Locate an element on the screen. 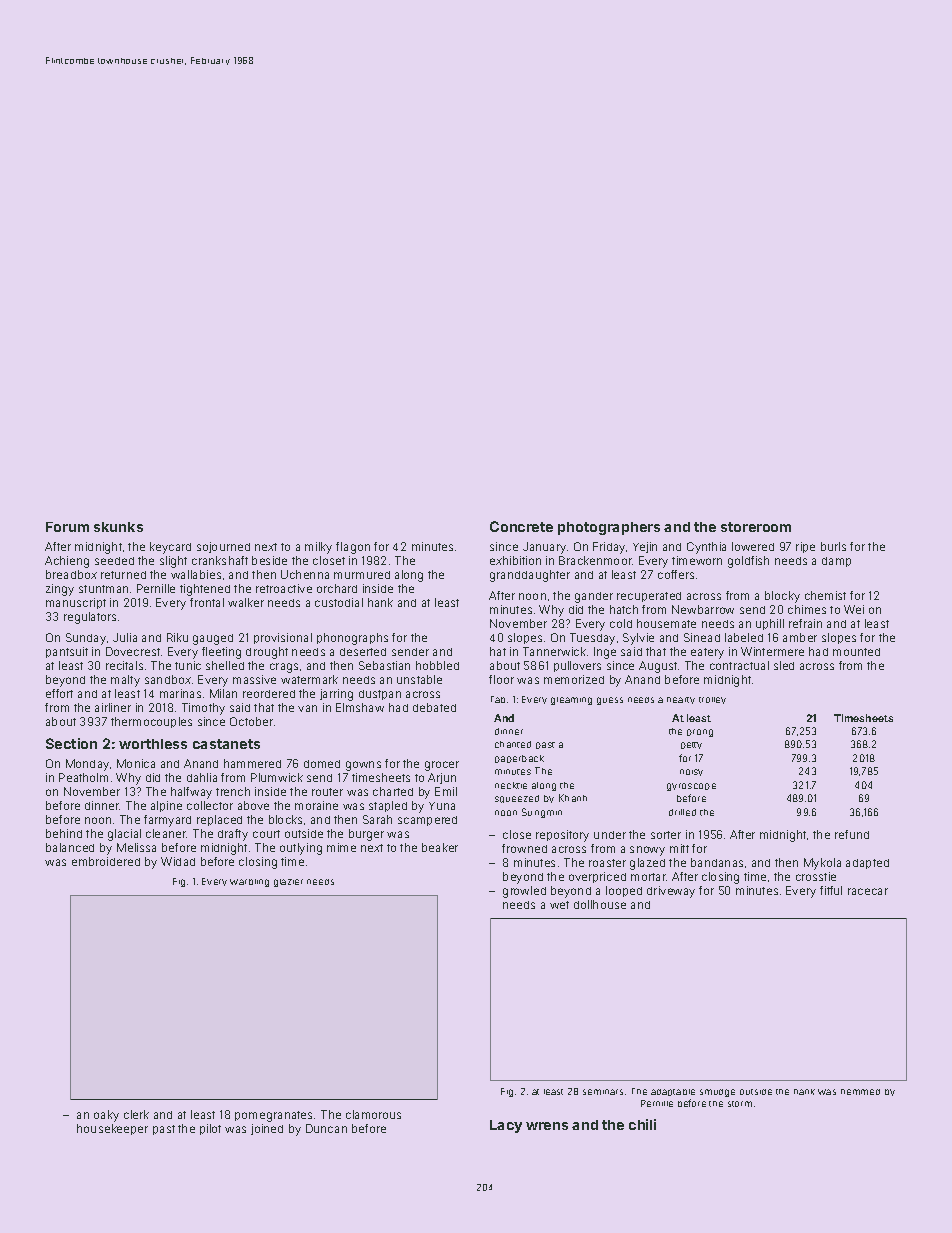  sojourned is located at coordinates (223, 547).
